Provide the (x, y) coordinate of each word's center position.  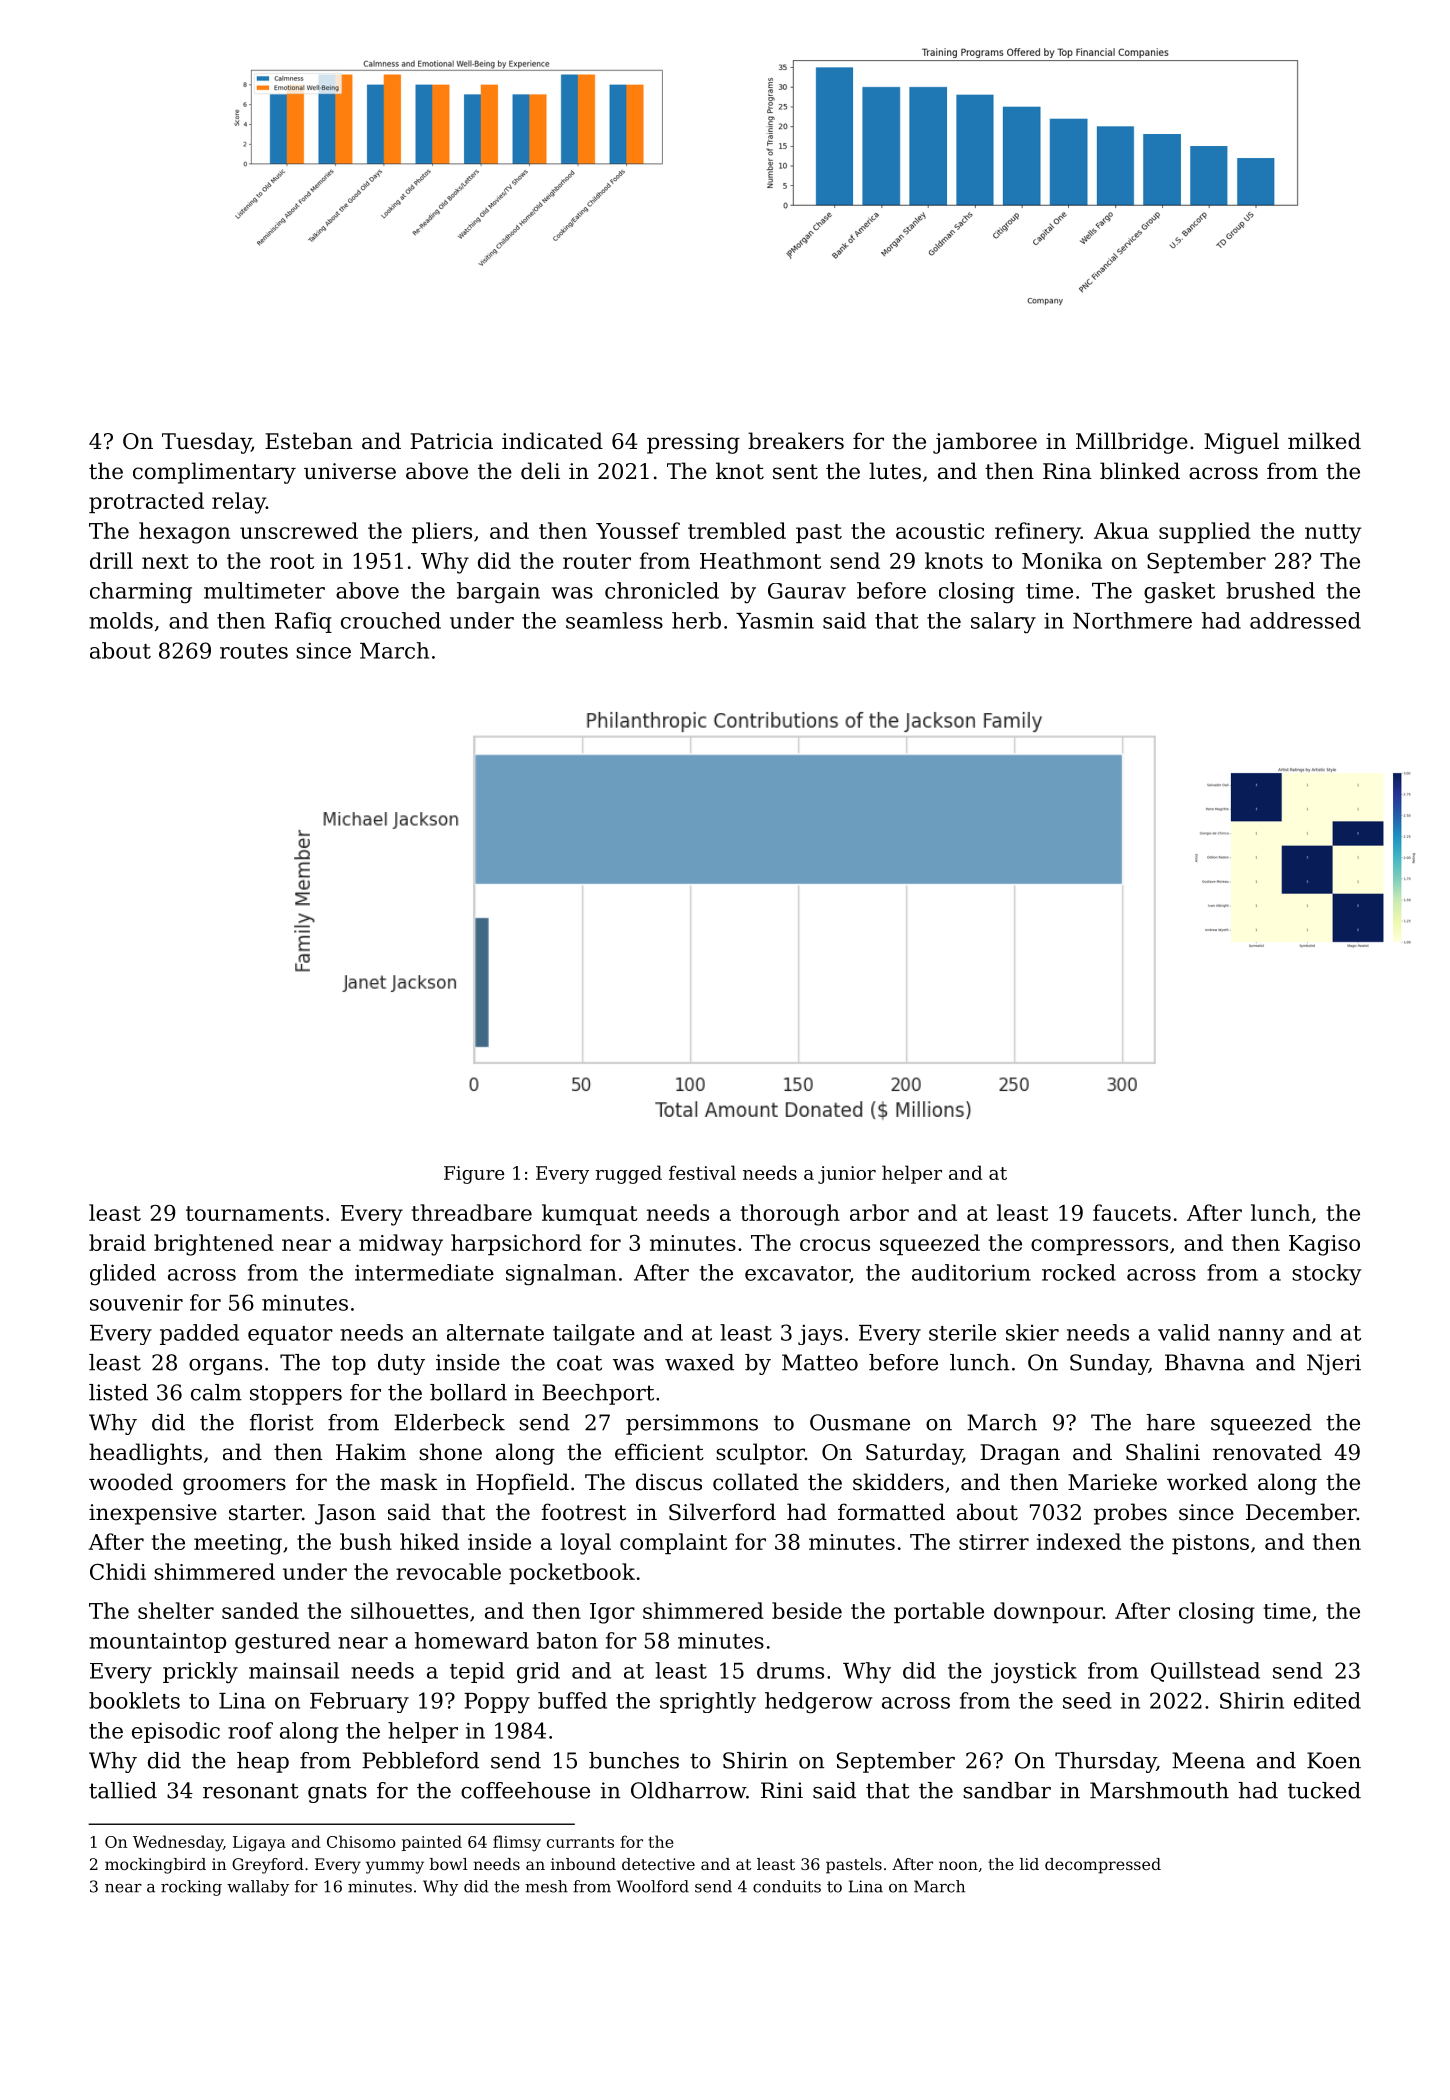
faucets (1132, 1212)
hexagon (184, 533)
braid (117, 1242)
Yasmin (775, 621)
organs (225, 1367)
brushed (1270, 590)
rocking (191, 1888)
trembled (737, 530)
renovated (1267, 1452)
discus (669, 1482)
